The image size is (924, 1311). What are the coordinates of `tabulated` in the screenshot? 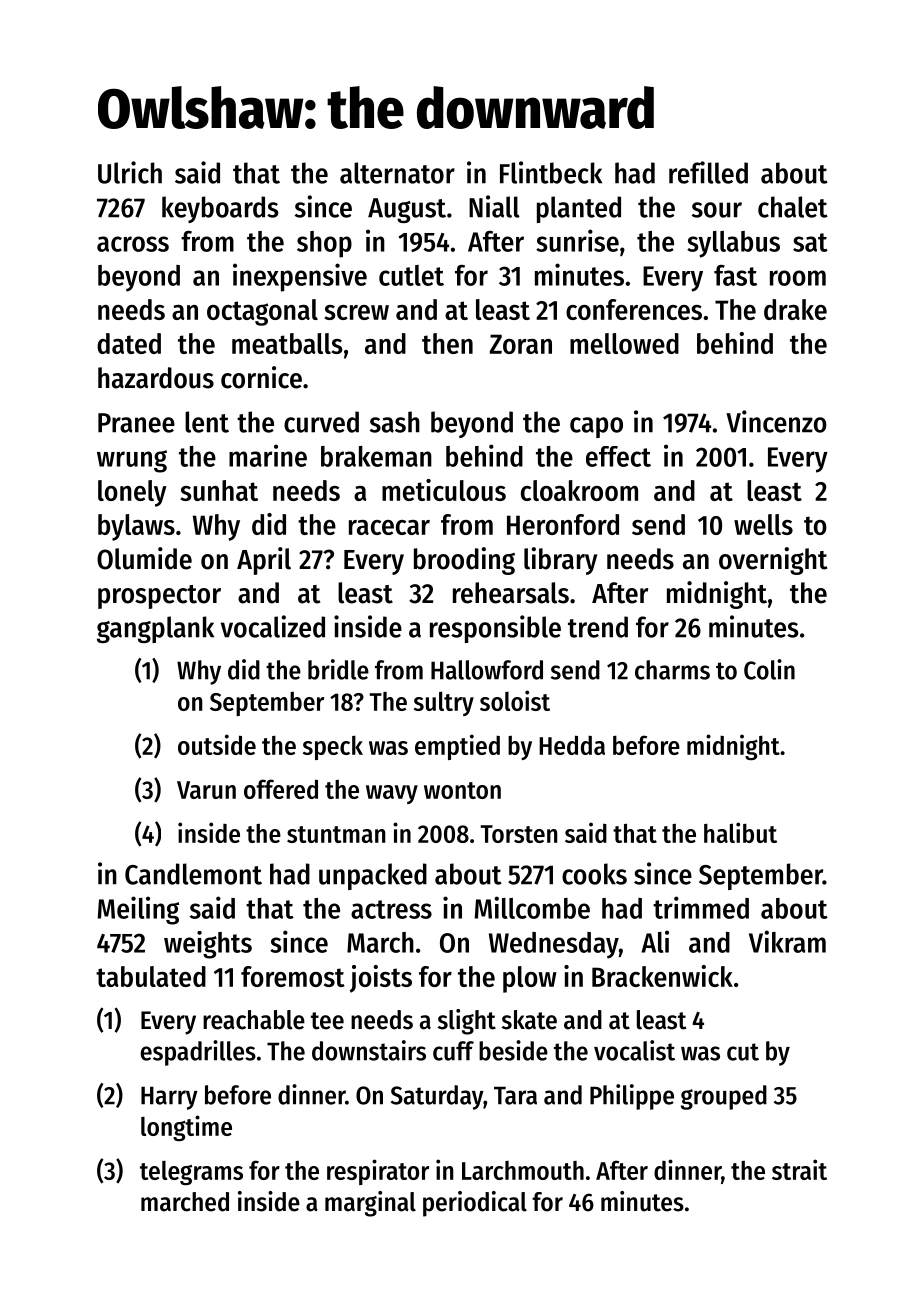 It's located at (151, 976).
